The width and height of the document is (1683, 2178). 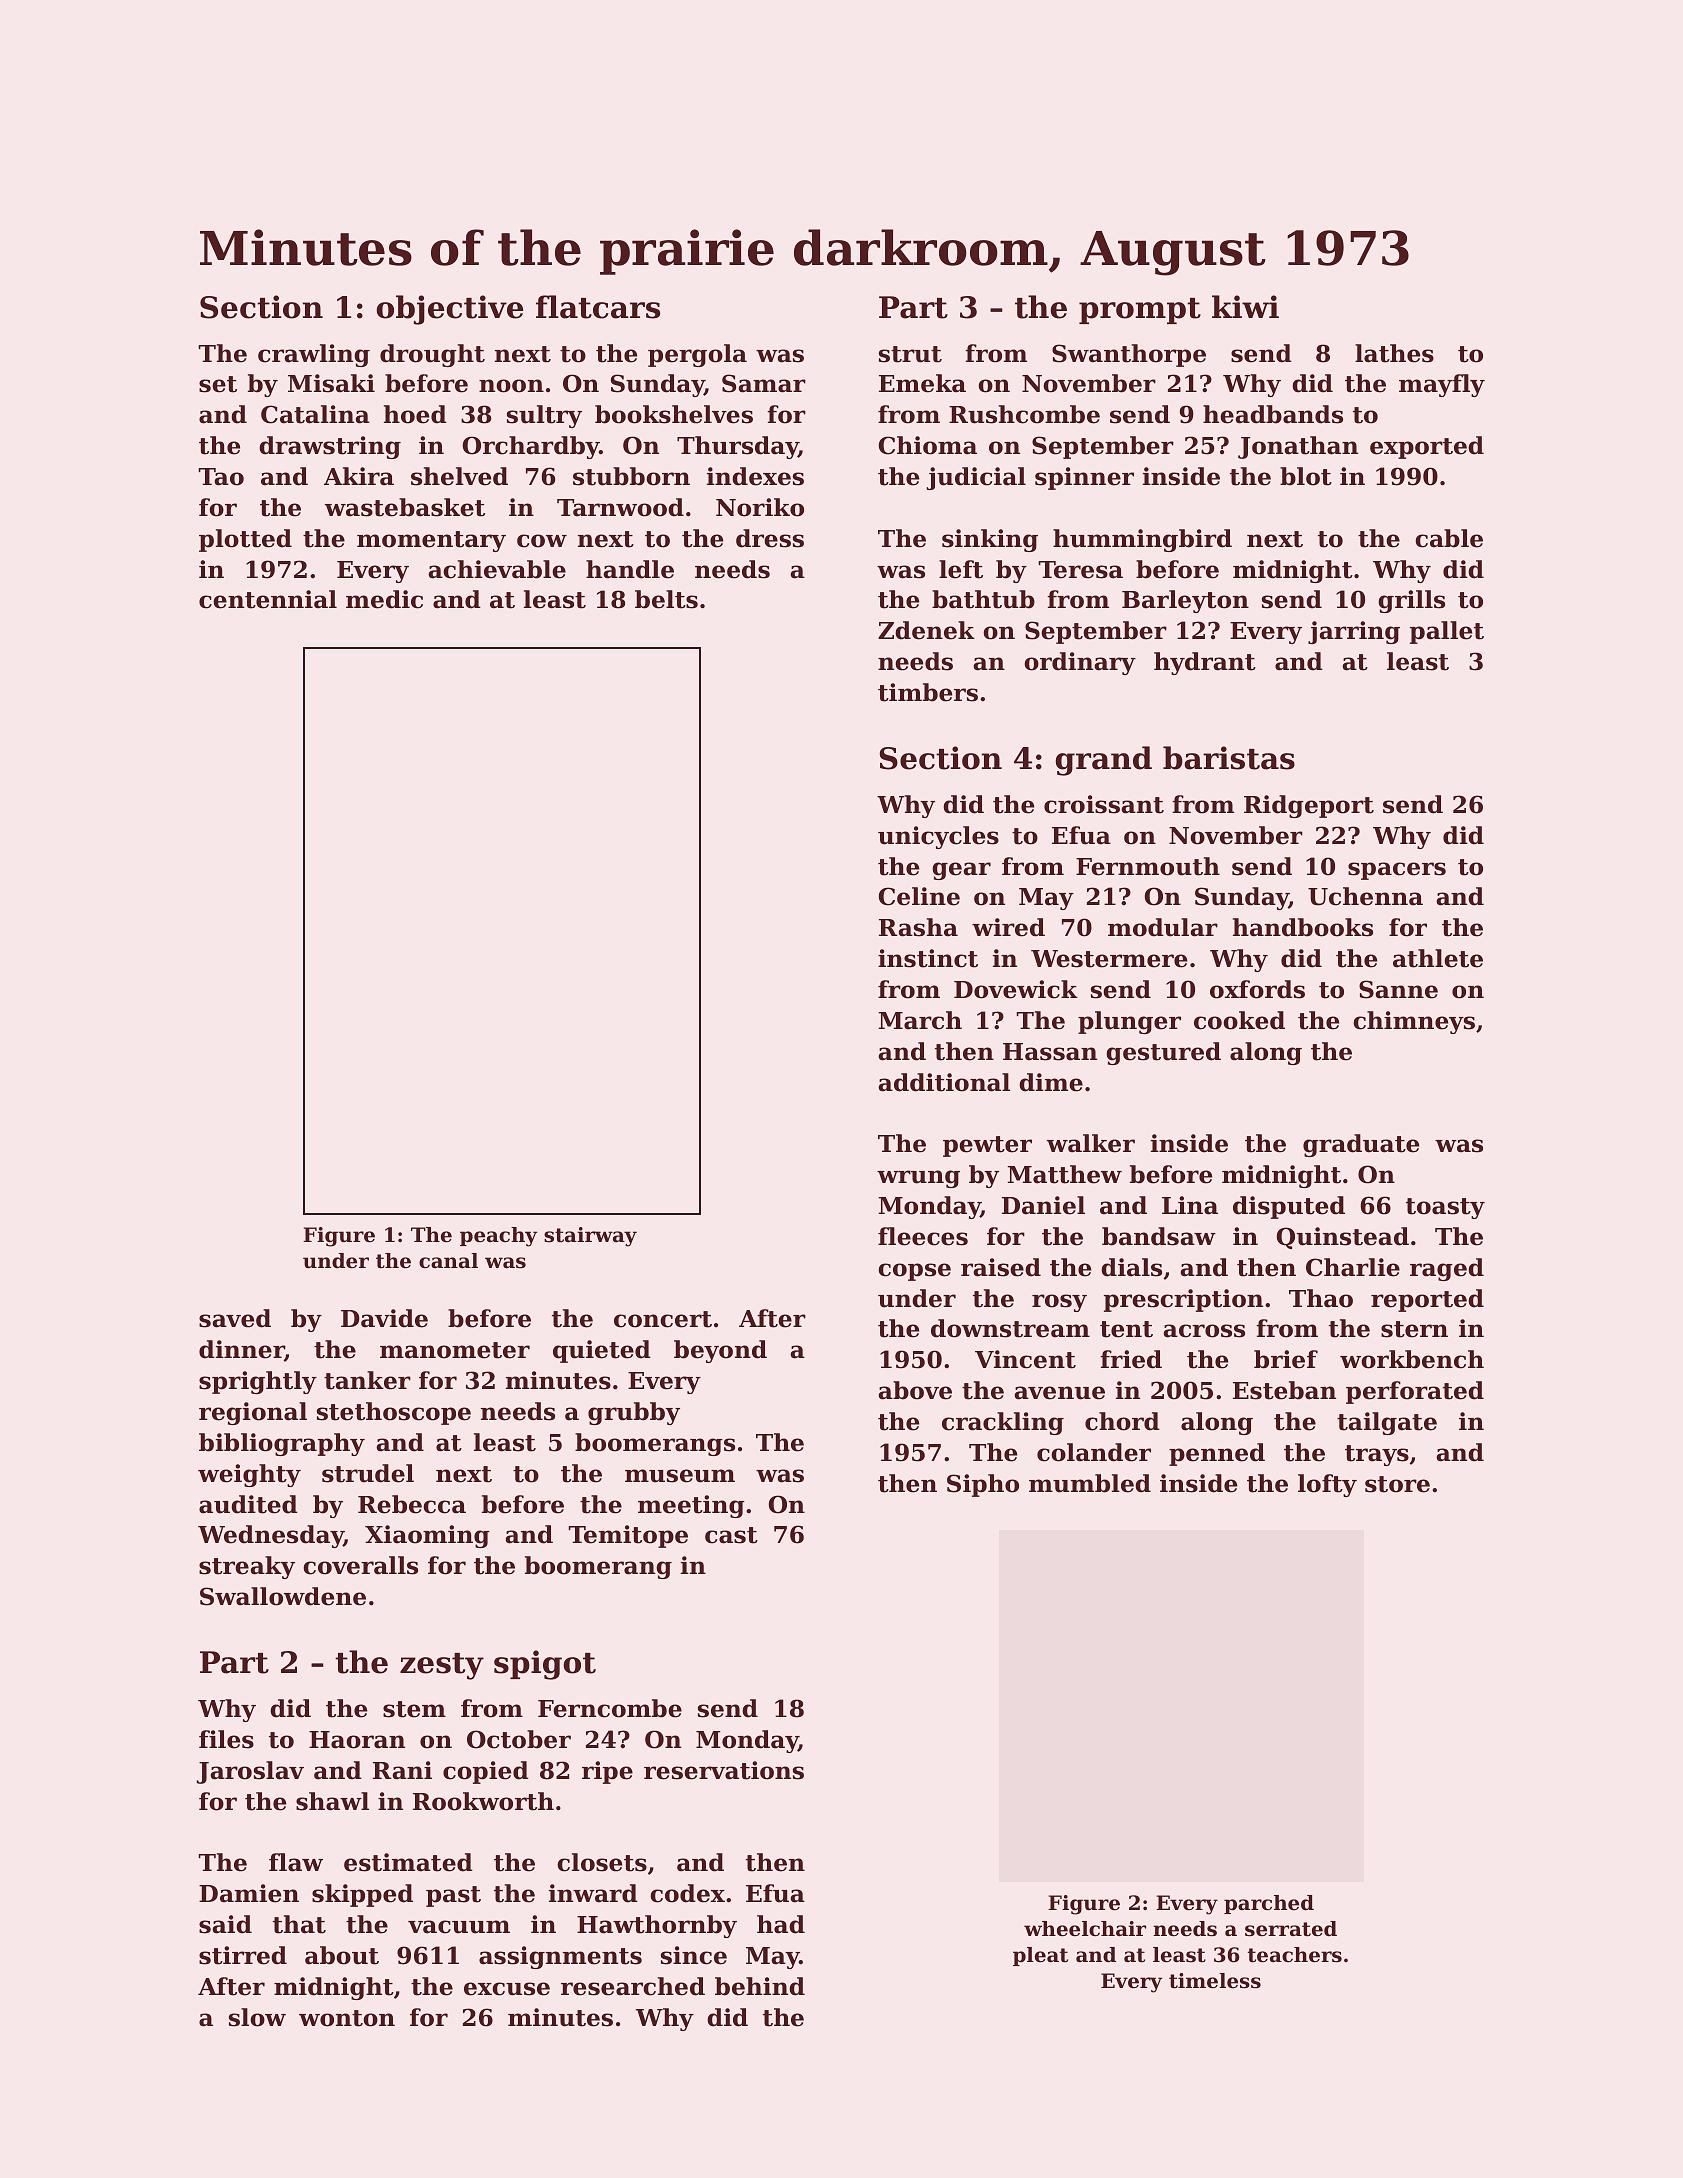 I want to click on timeless, so click(x=1215, y=1981).
